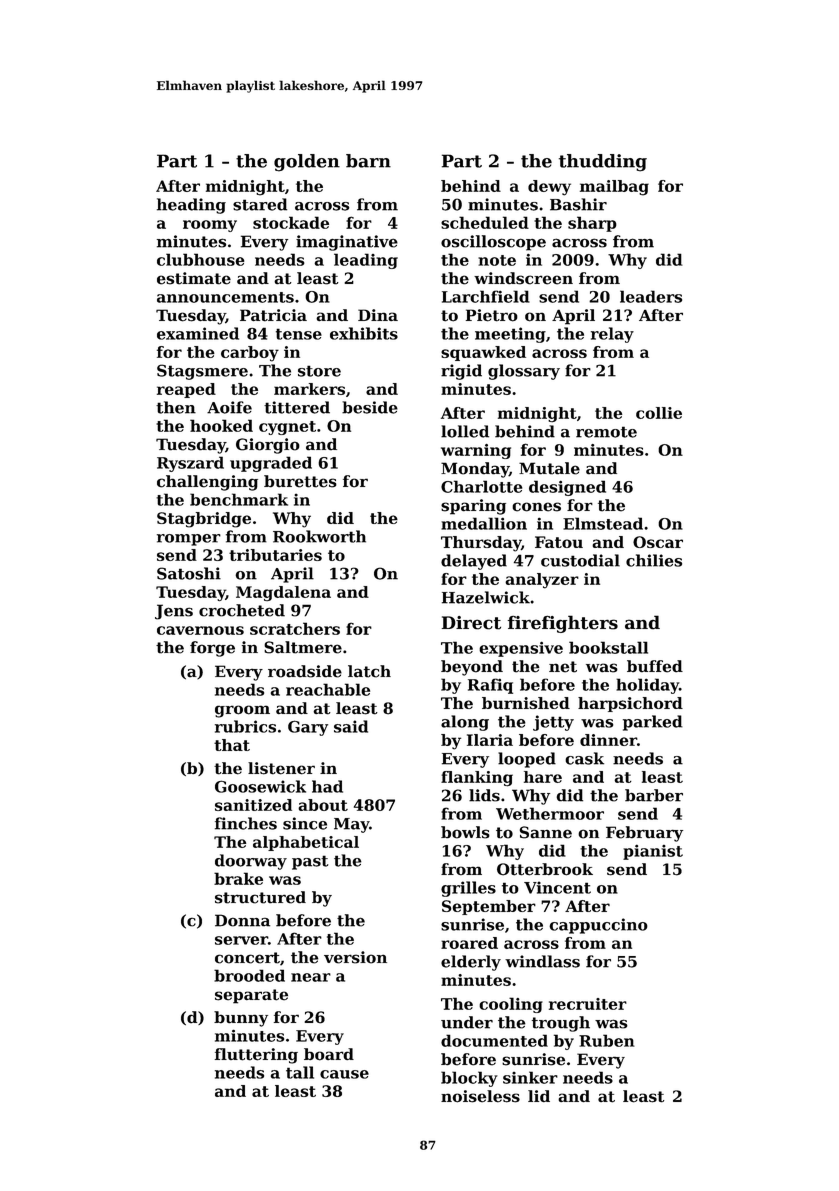 Image resolution: width=839 pixels, height=1191 pixels. What do you see at coordinates (242, 610) in the screenshot?
I see `crocheted` at bounding box center [242, 610].
